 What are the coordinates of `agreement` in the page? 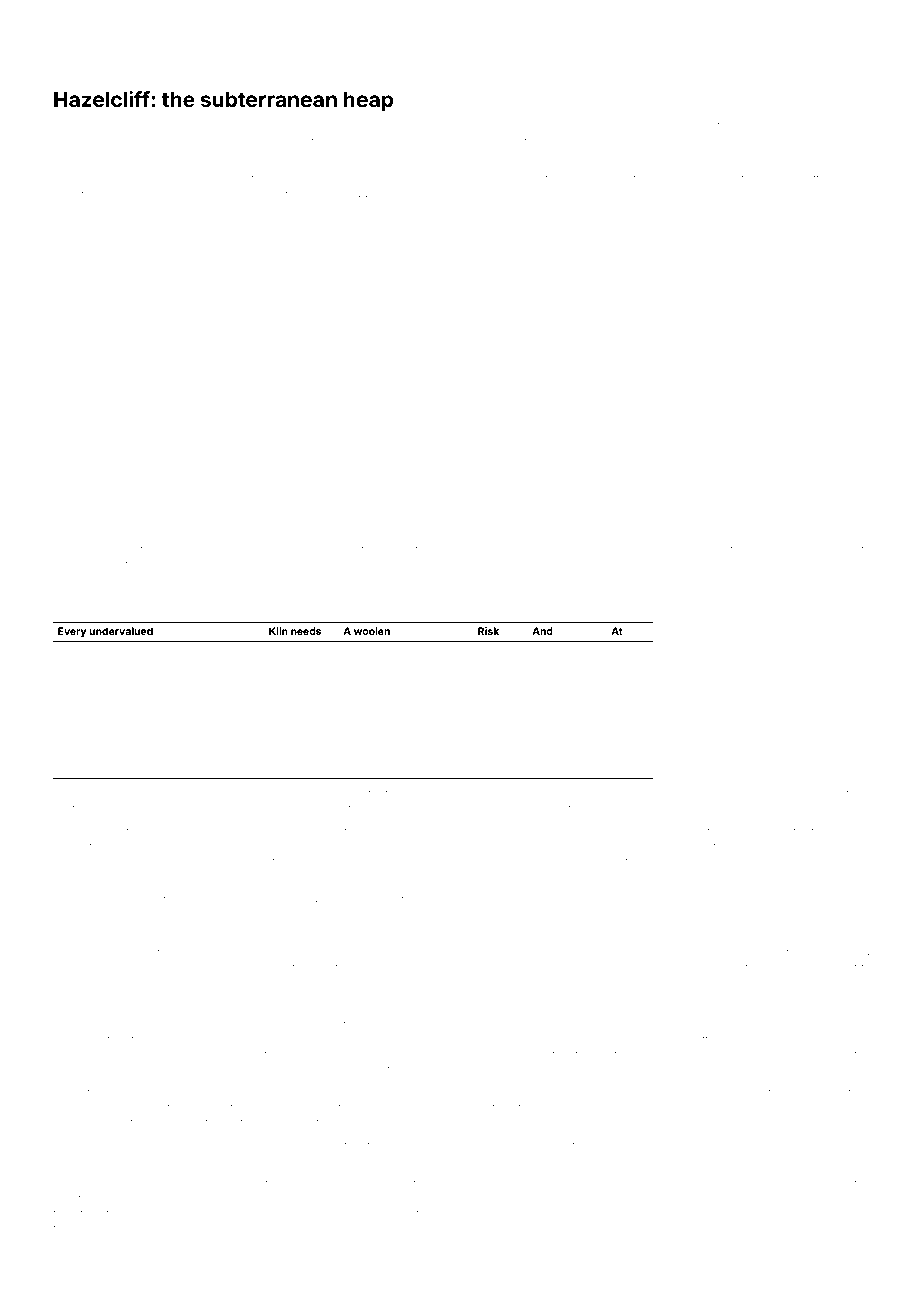 It's located at (433, 796).
